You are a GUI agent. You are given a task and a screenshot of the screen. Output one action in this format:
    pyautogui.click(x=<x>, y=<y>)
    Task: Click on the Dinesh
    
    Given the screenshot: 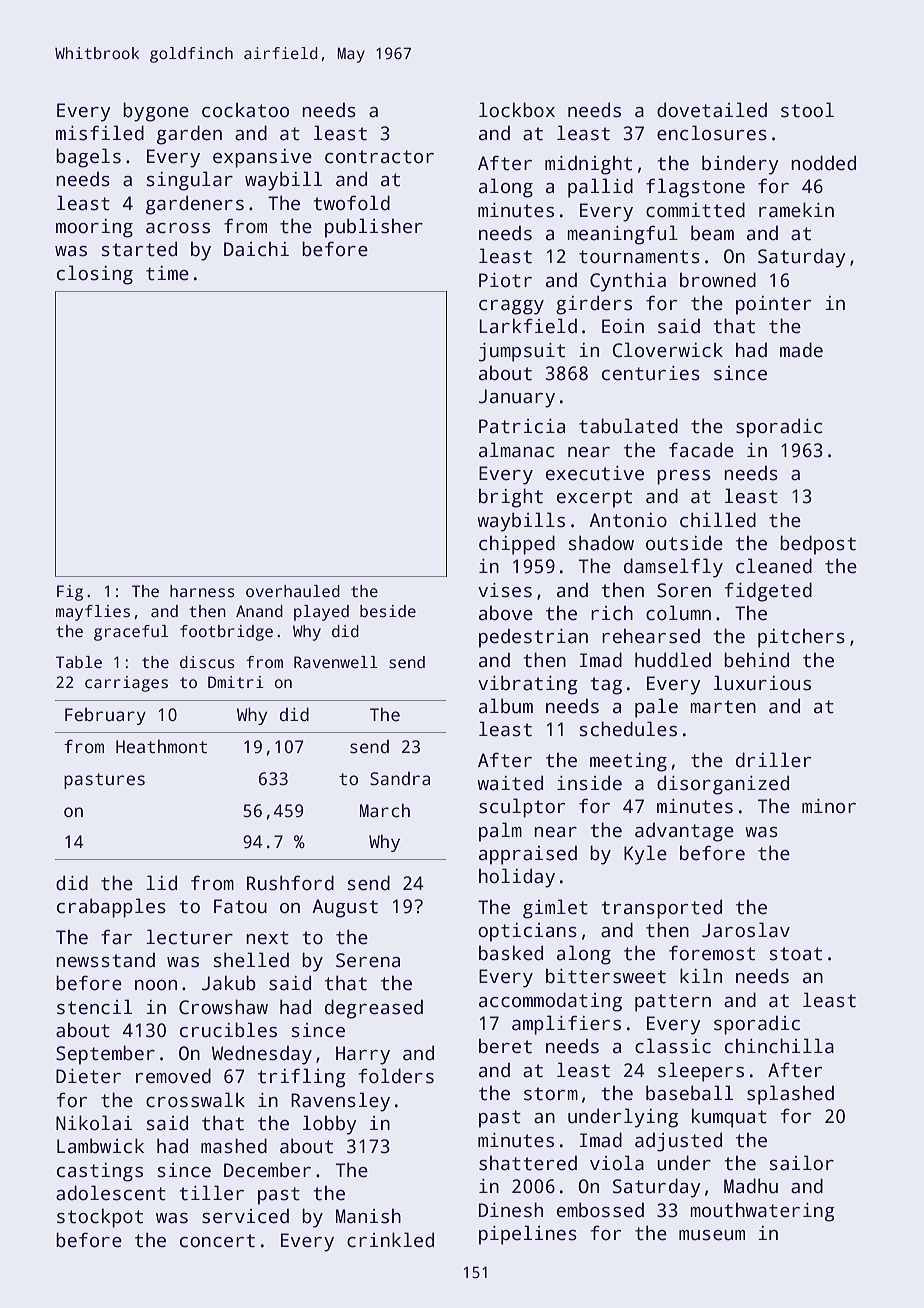 What is the action you would take?
    pyautogui.click(x=511, y=1210)
